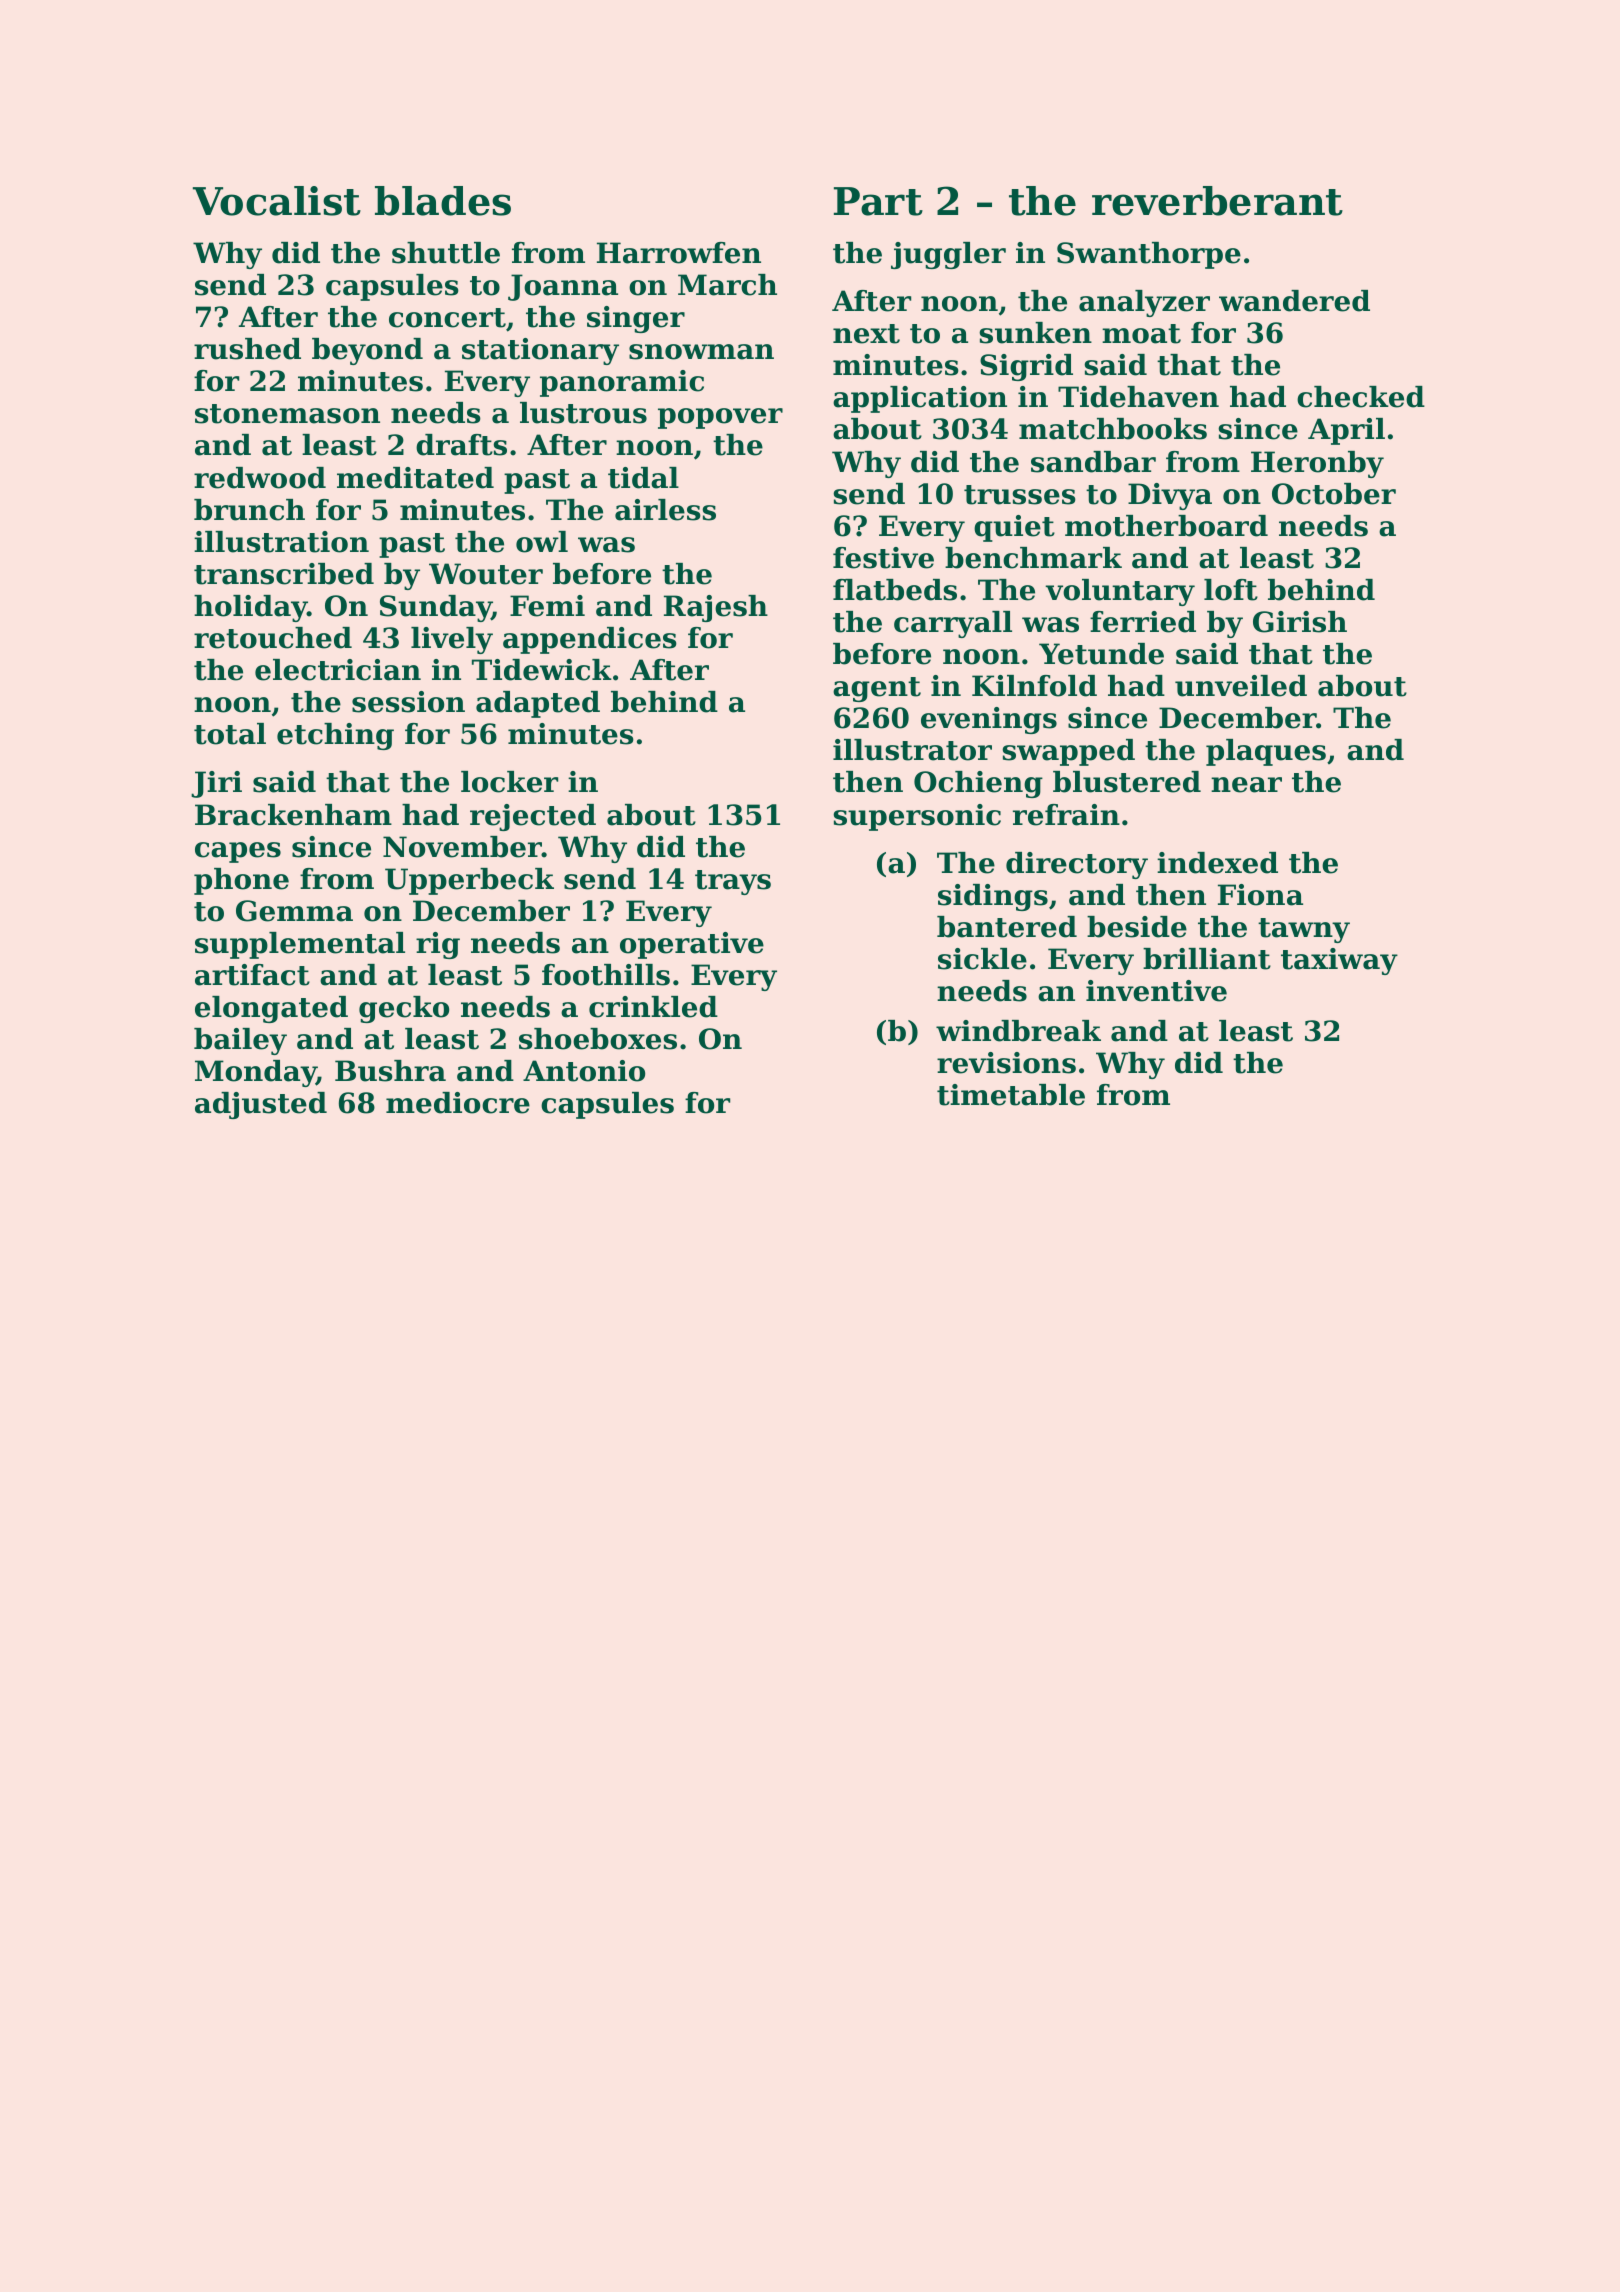 The height and width of the document is (2292, 1620). Describe the element at coordinates (1217, 201) in the document. I see `reverberant` at that location.
